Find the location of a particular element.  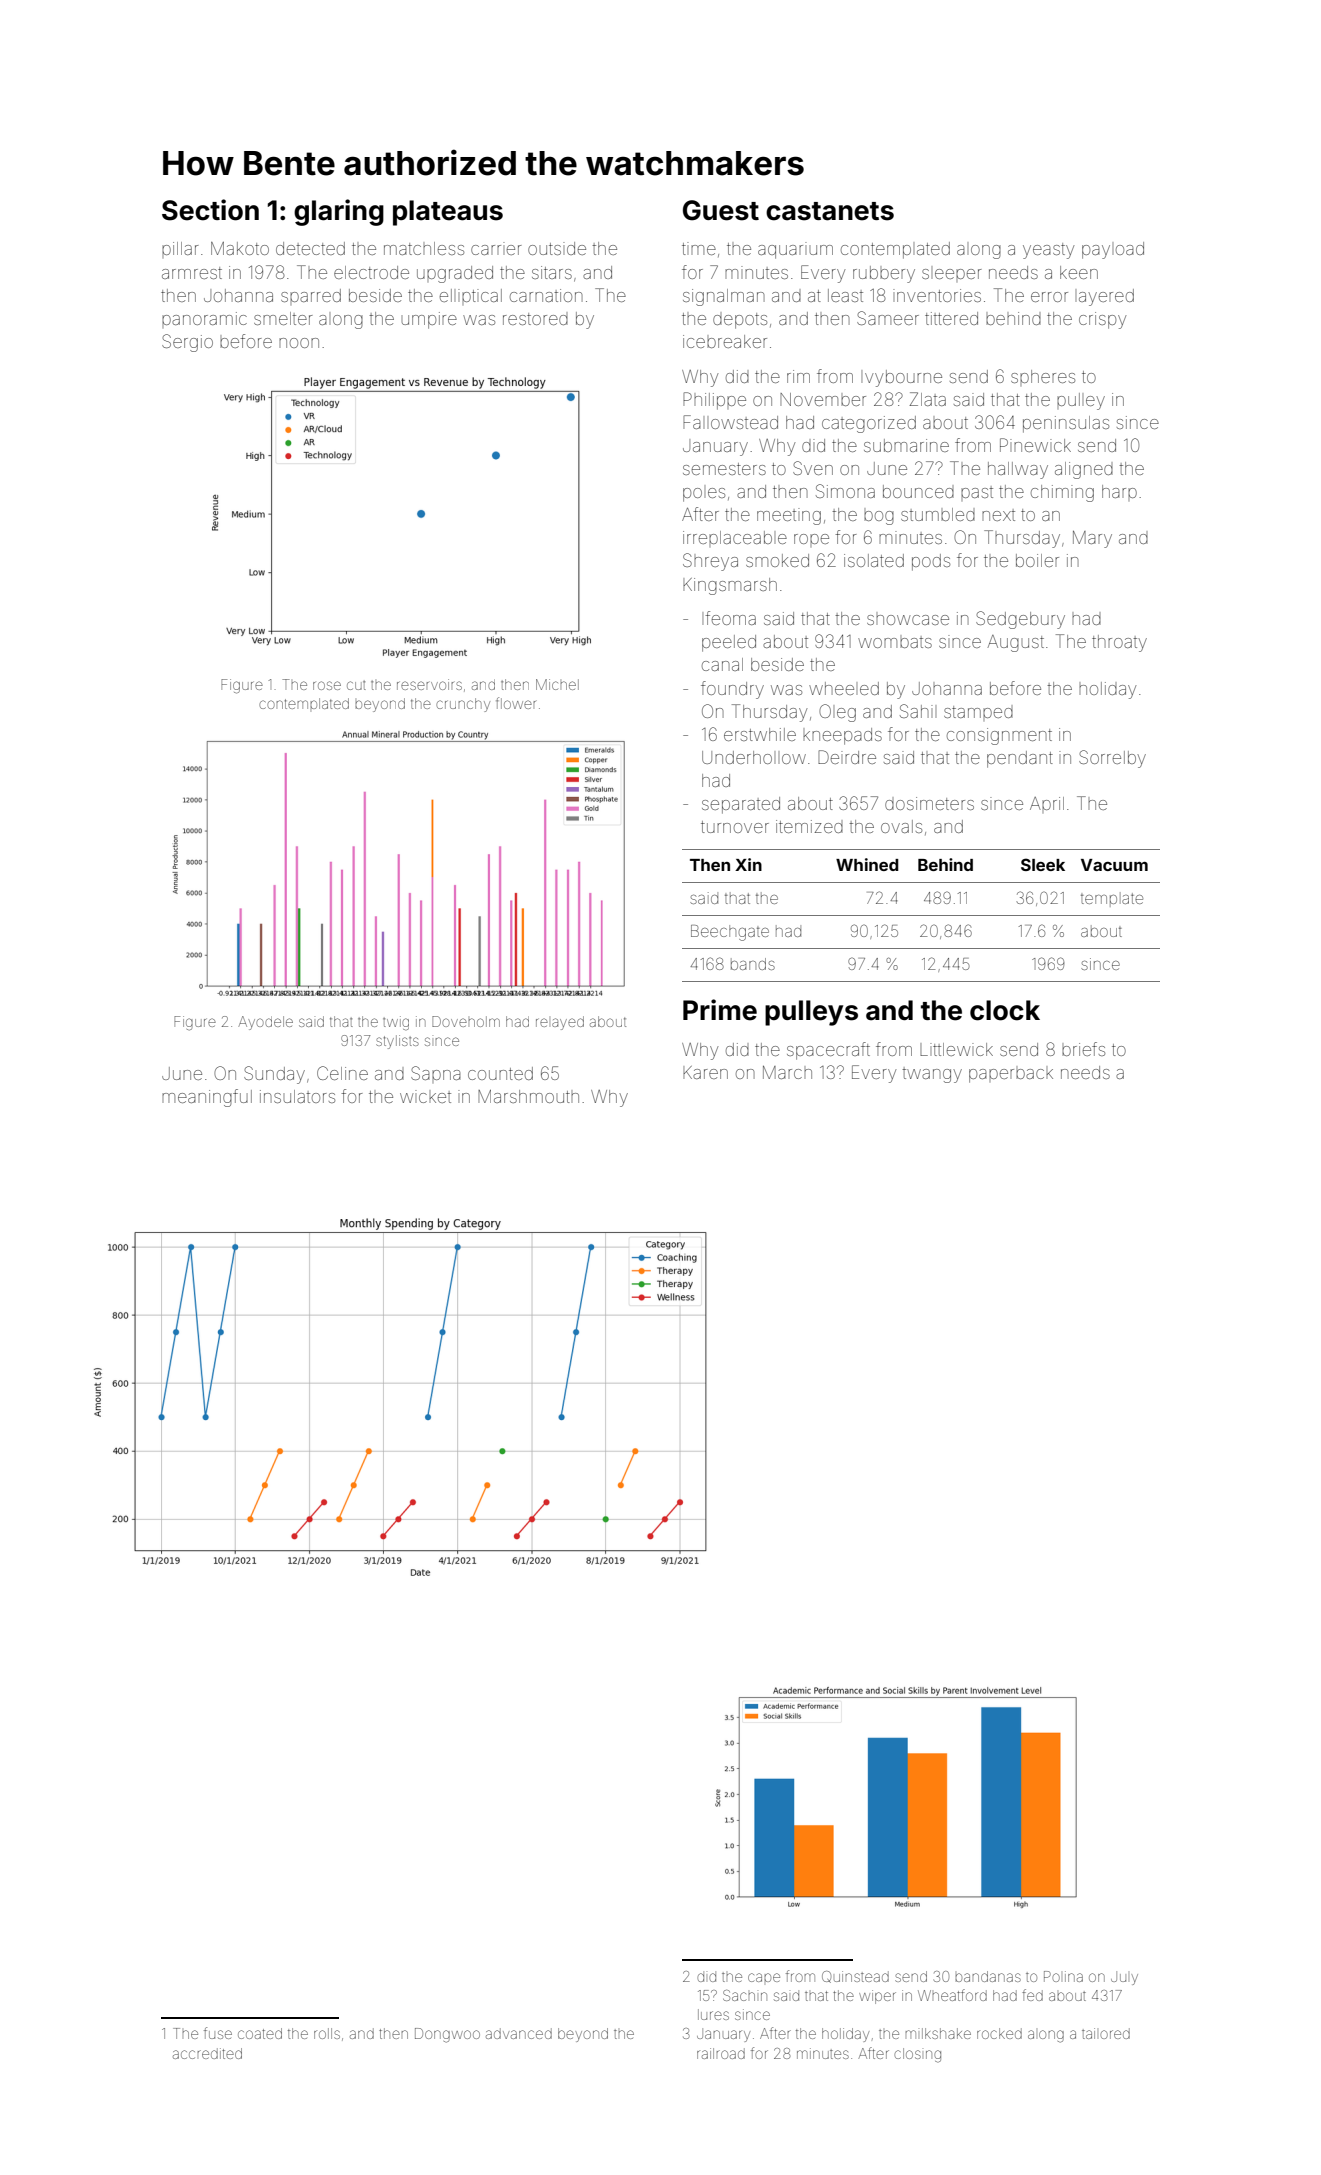

Sachin is located at coordinates (745, 1995).
